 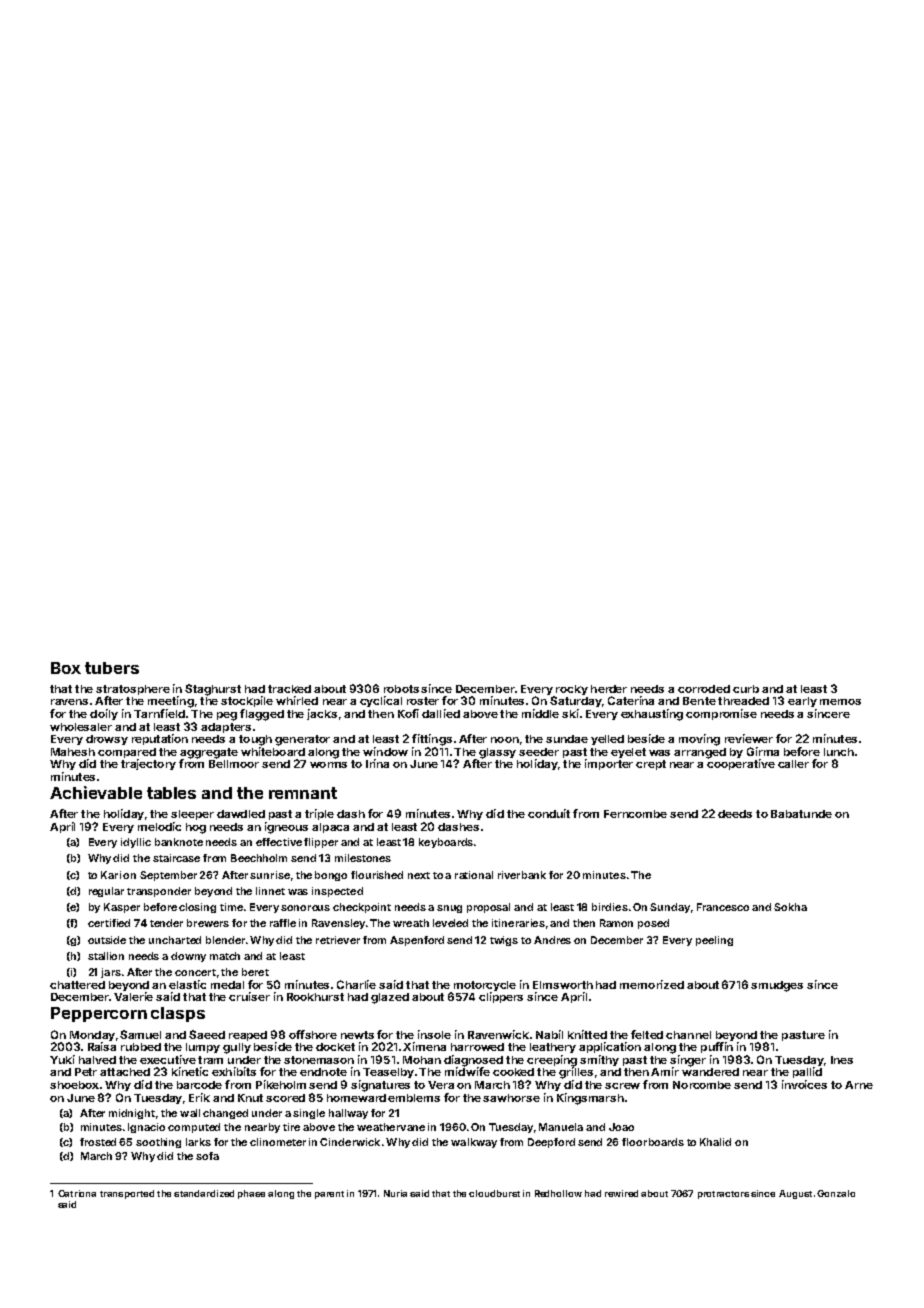 What do you see at coordinates (209, 753) in the screenshot?
I see `aggregate` at bounding box center [209, 753].
